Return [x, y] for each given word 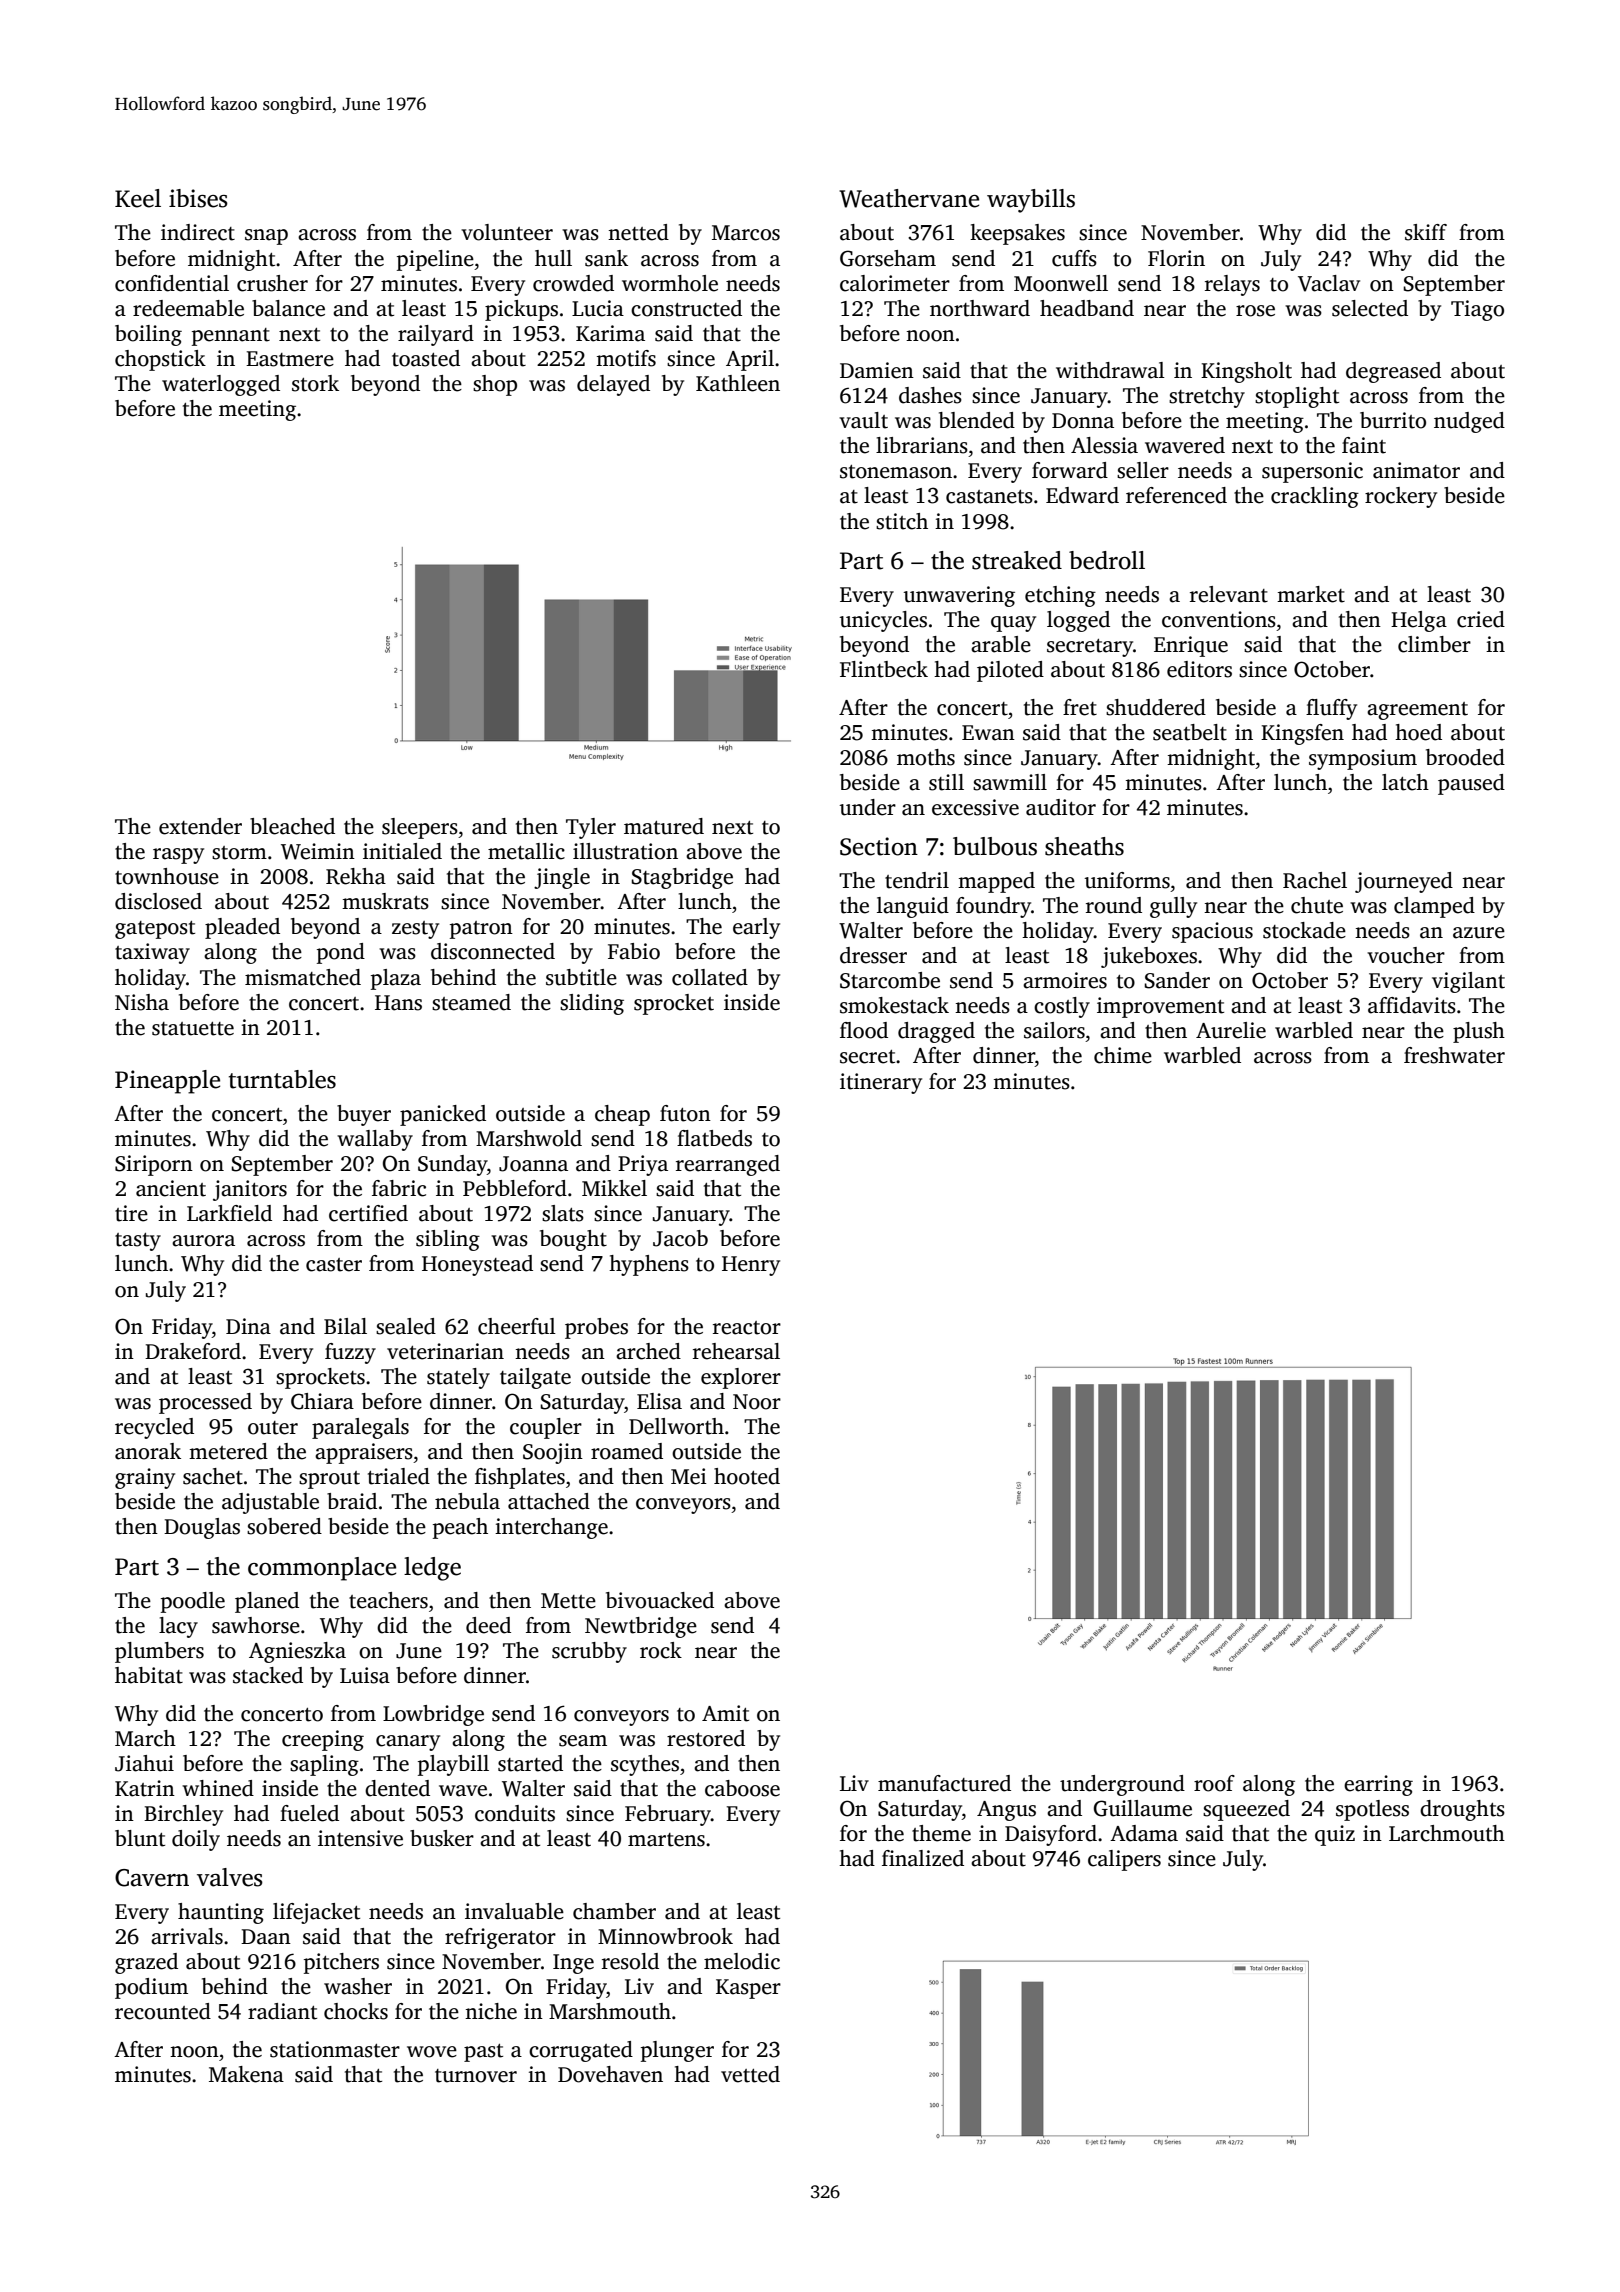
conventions [1219, 619]
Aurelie [1231, 1030]
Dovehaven [610, 2074]
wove [432, 2052]
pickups [521, 310]
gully [1173, 907]
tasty [138, 1242]
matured [664, 826]
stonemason [896, 472]
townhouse [167, 876]
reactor [747, 1328]
